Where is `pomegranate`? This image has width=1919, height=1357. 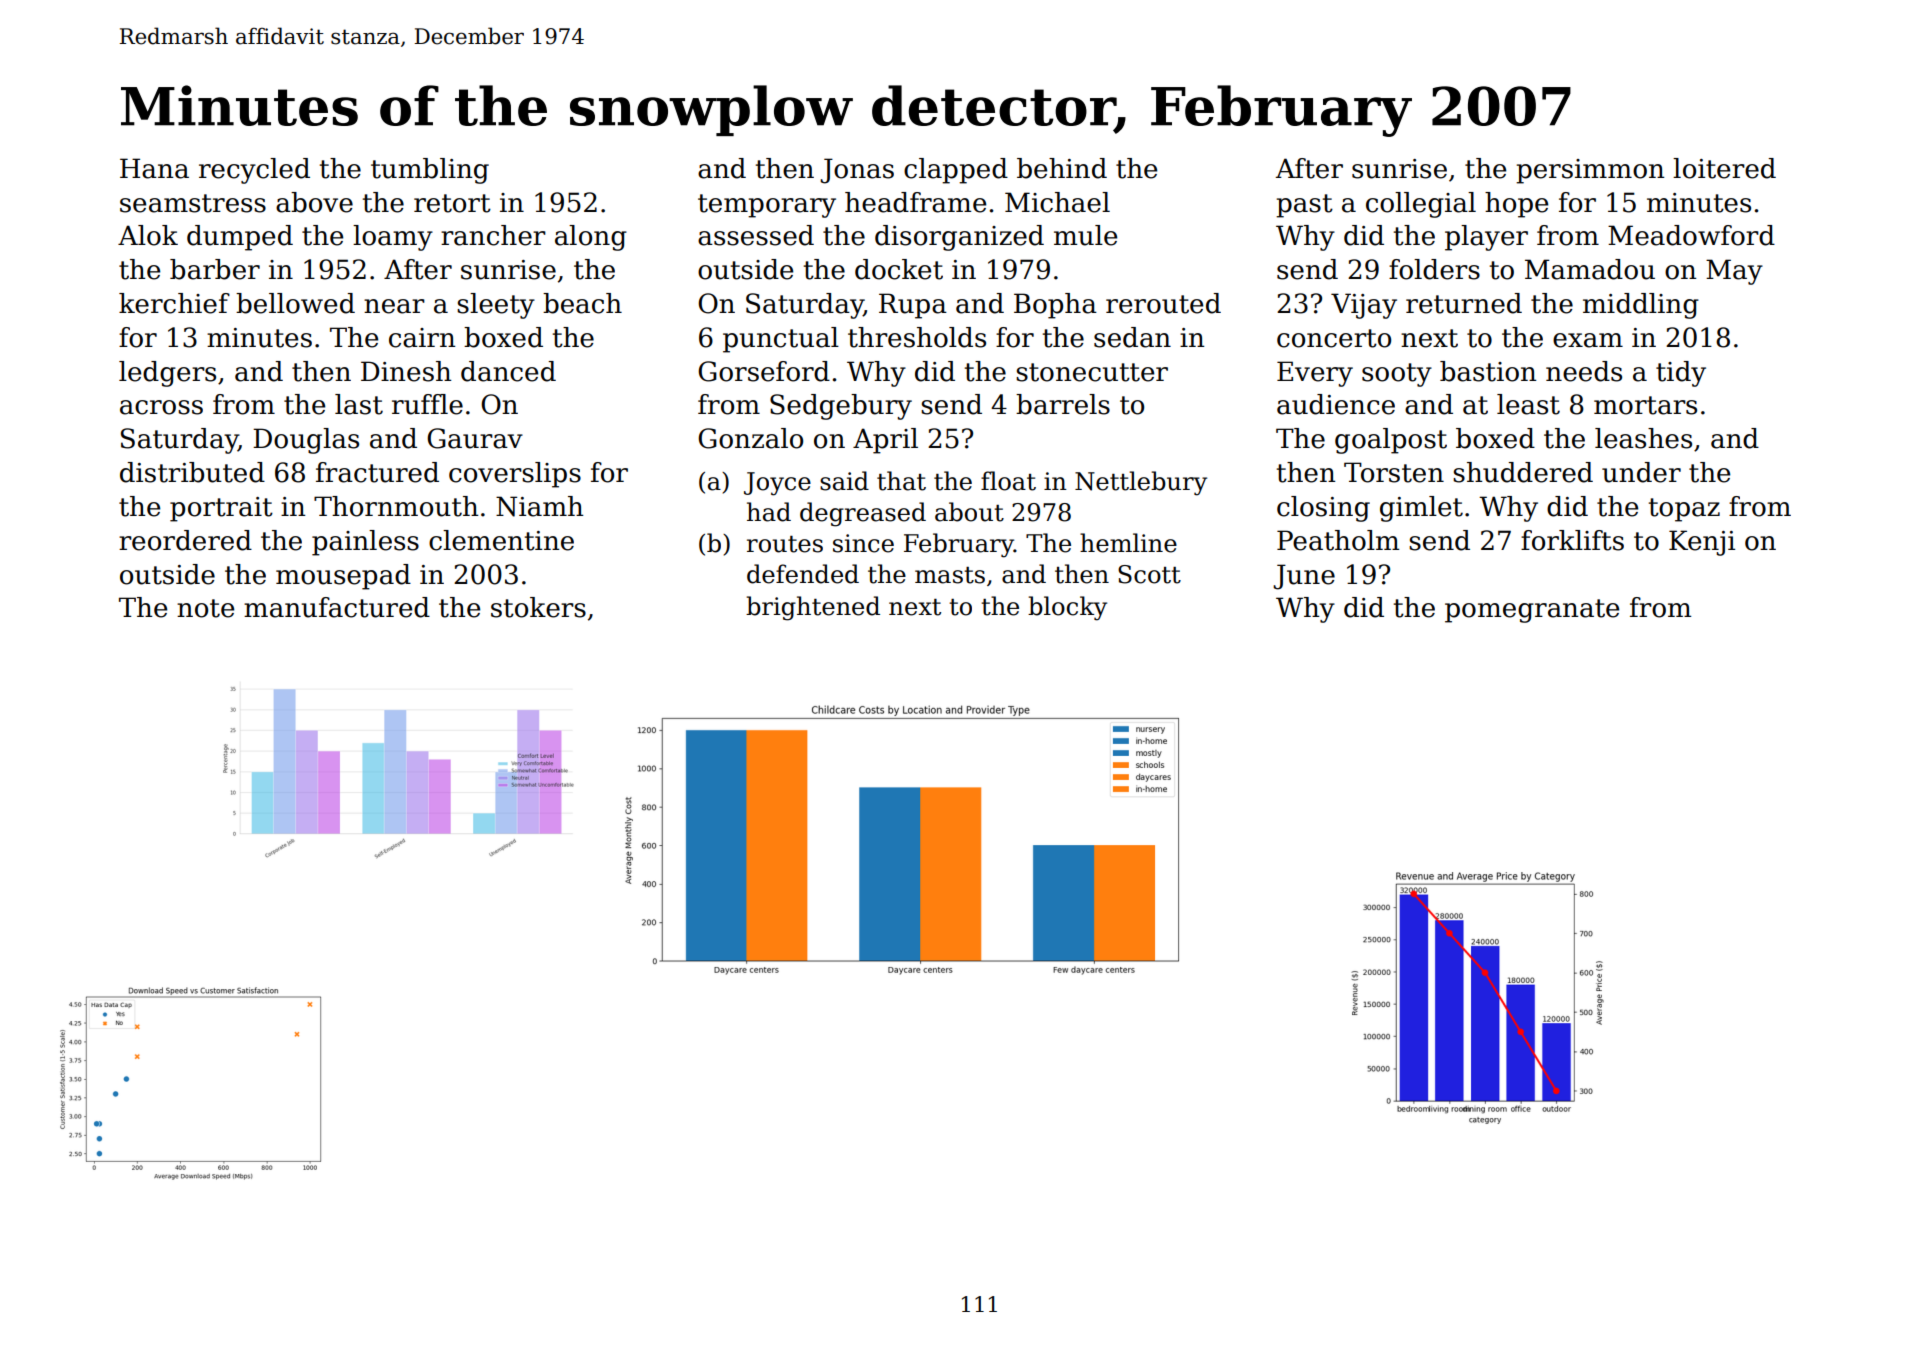
pomegranate is located at coordinates (1532, 611).
